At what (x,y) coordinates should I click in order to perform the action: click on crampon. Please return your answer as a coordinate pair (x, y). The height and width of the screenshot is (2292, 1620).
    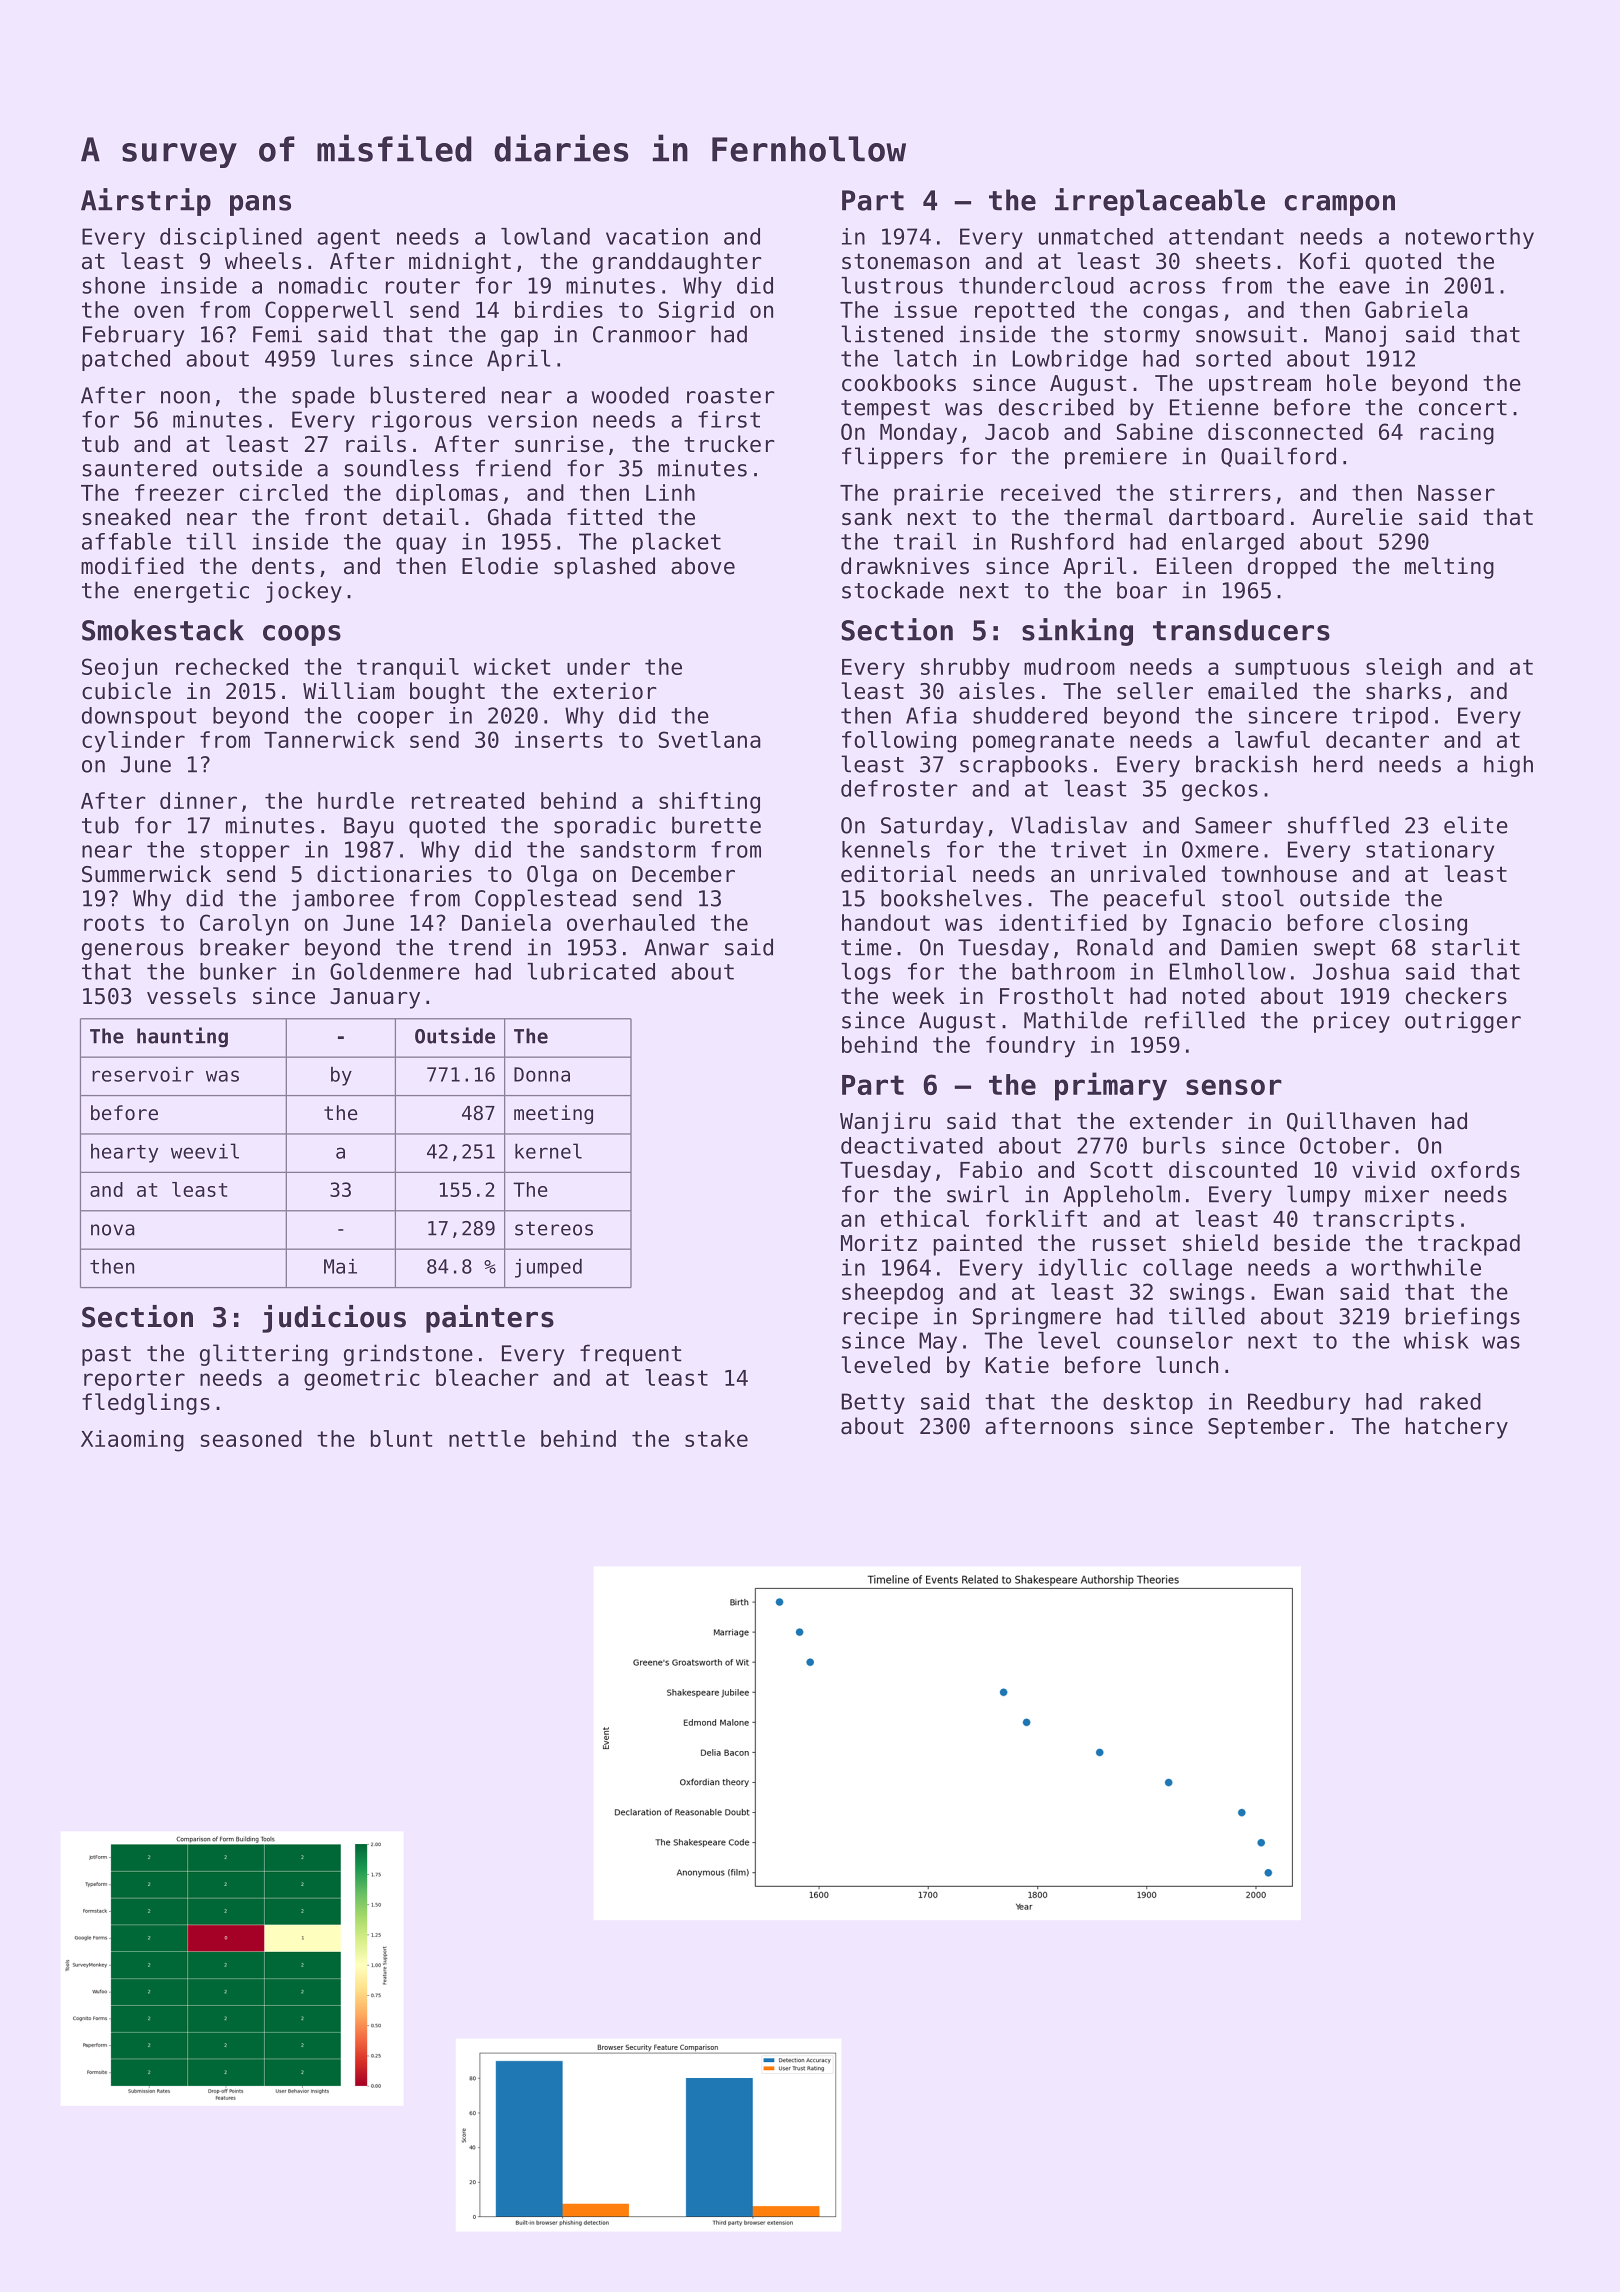
    Looking at the image, I should click on (1340, 205).
